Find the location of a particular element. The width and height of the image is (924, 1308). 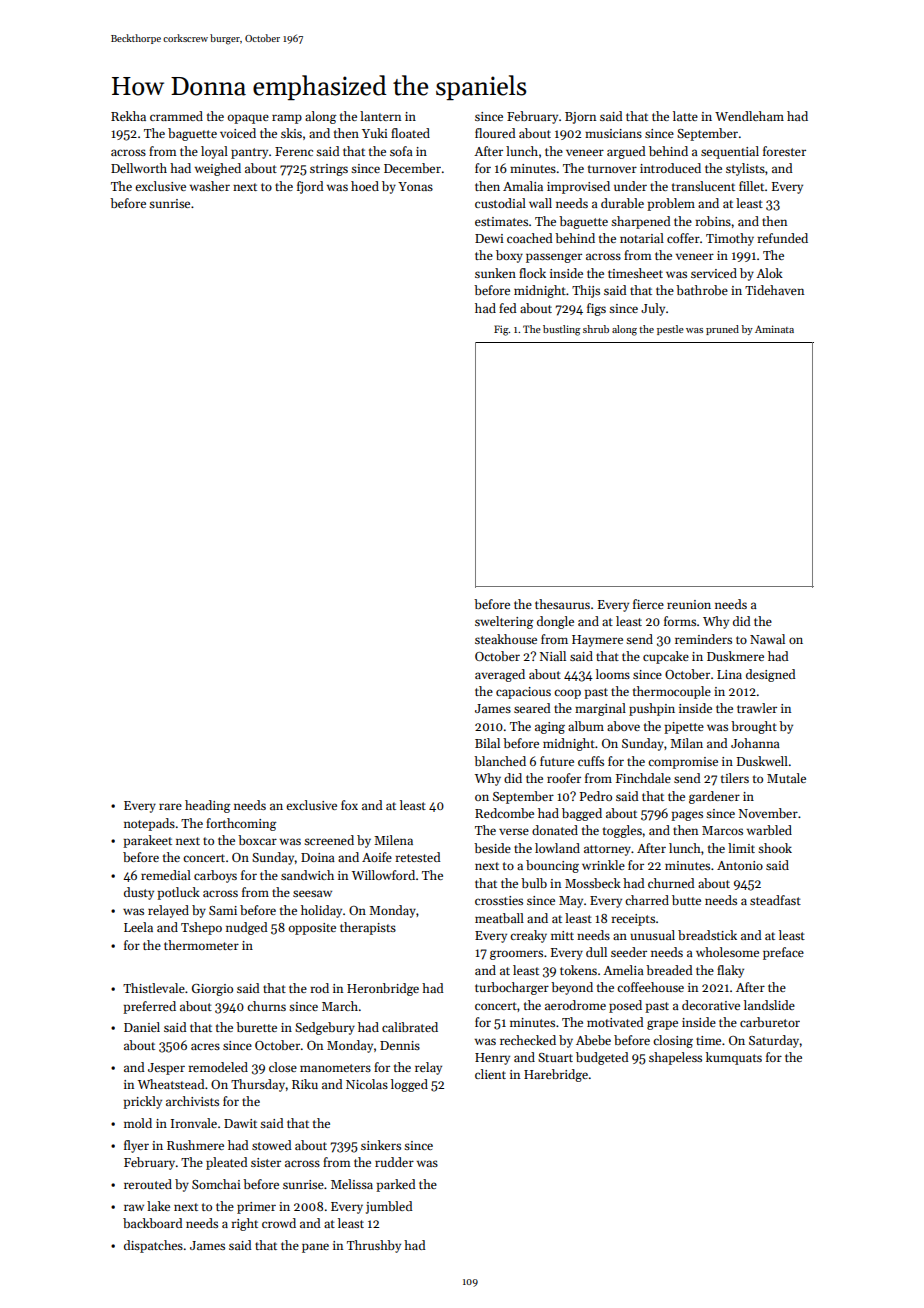

reminders is located at coordinates (703, 639).
